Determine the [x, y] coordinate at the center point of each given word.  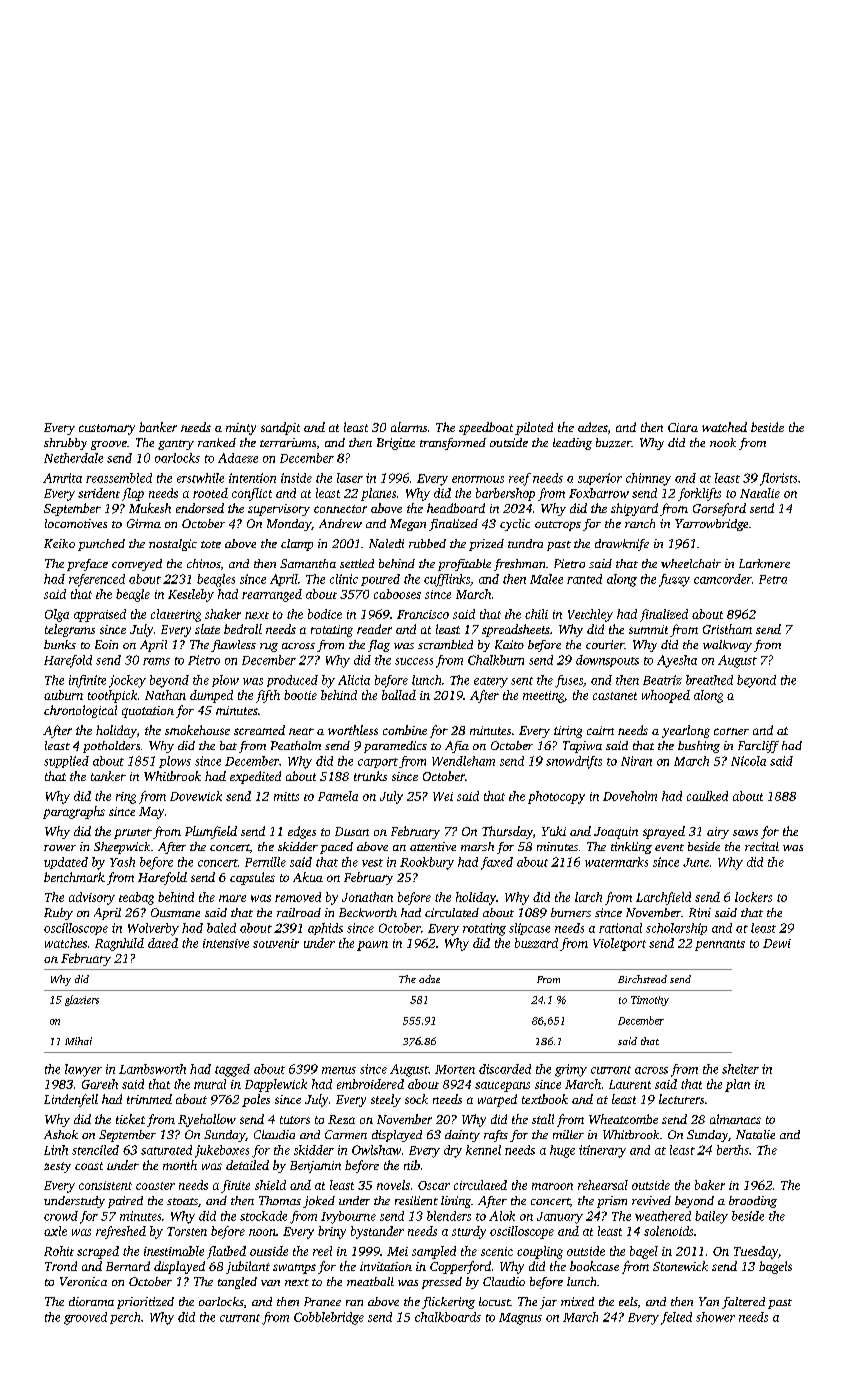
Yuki [554, 831]
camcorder [723, 579]
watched [724, 427]
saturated [166, 1150]
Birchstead [642, 979]
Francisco [423, 614]
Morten [455, 1069]
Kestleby [191, 595]
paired [125, 1202]
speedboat [486, 428]
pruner [133, 834]
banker [158, 427]
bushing [699, 747]
